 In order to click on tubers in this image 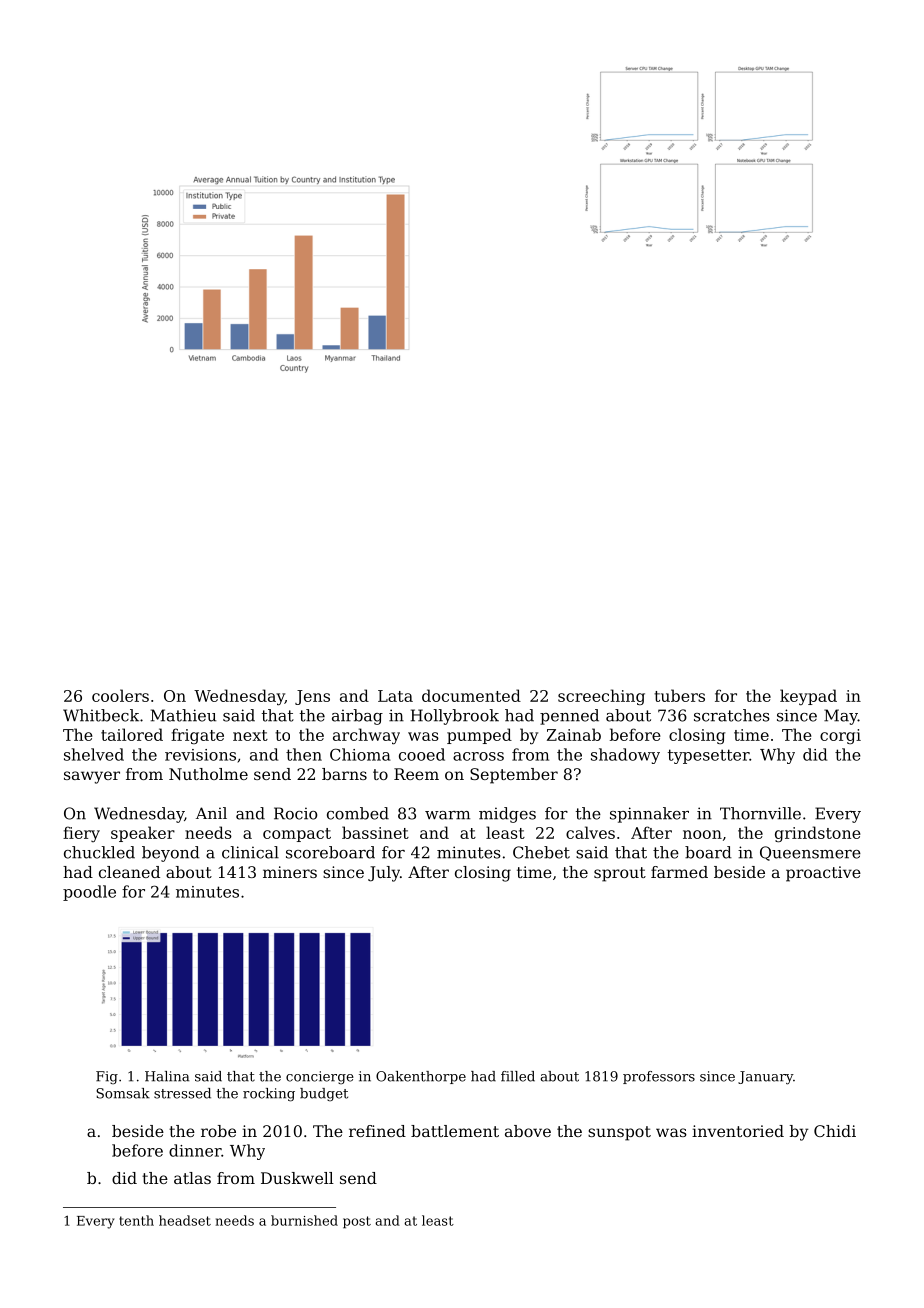, I will do `click(679, 695)`.
